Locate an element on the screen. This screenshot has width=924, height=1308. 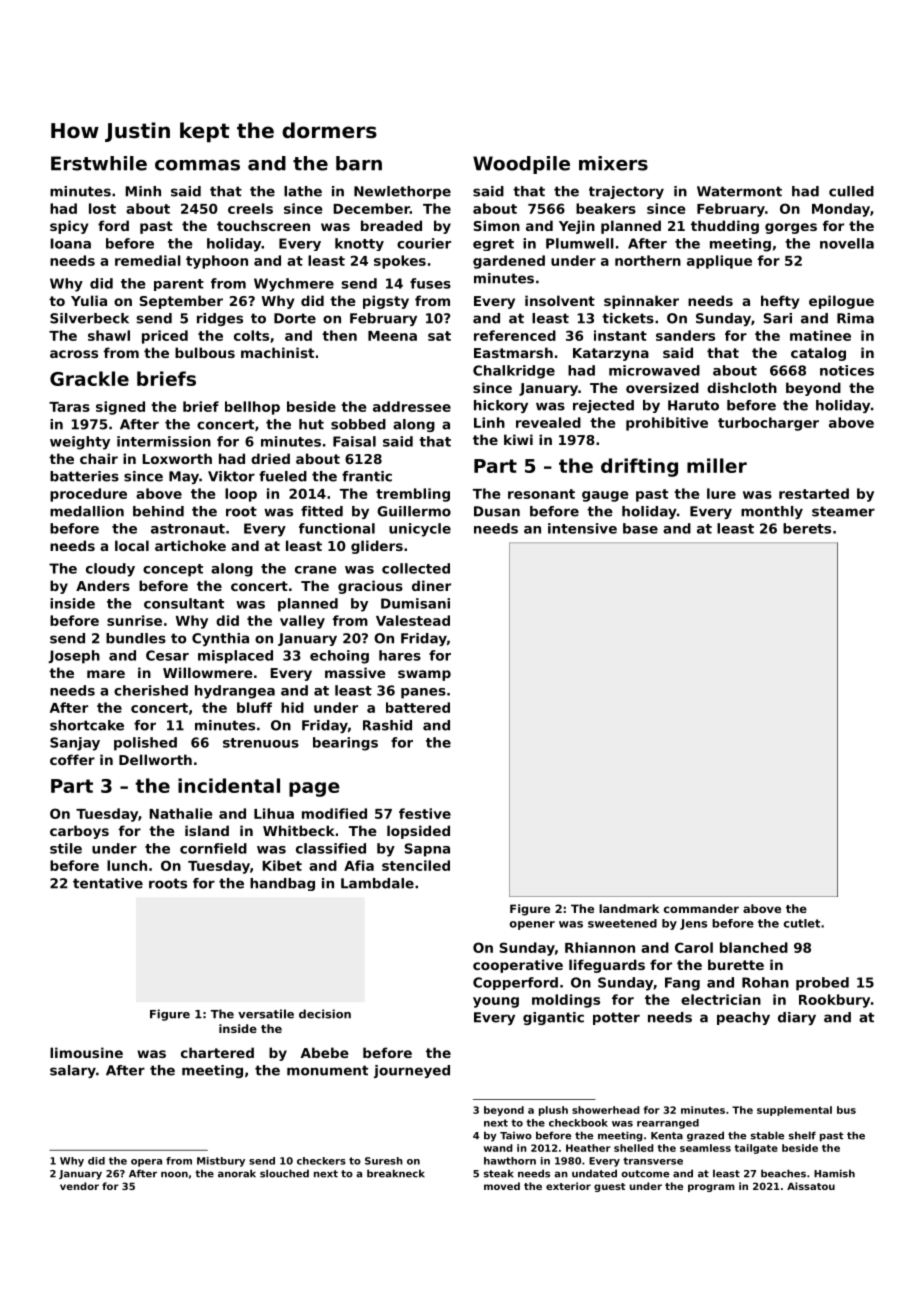
collected is located at coordinates (416, 568).
